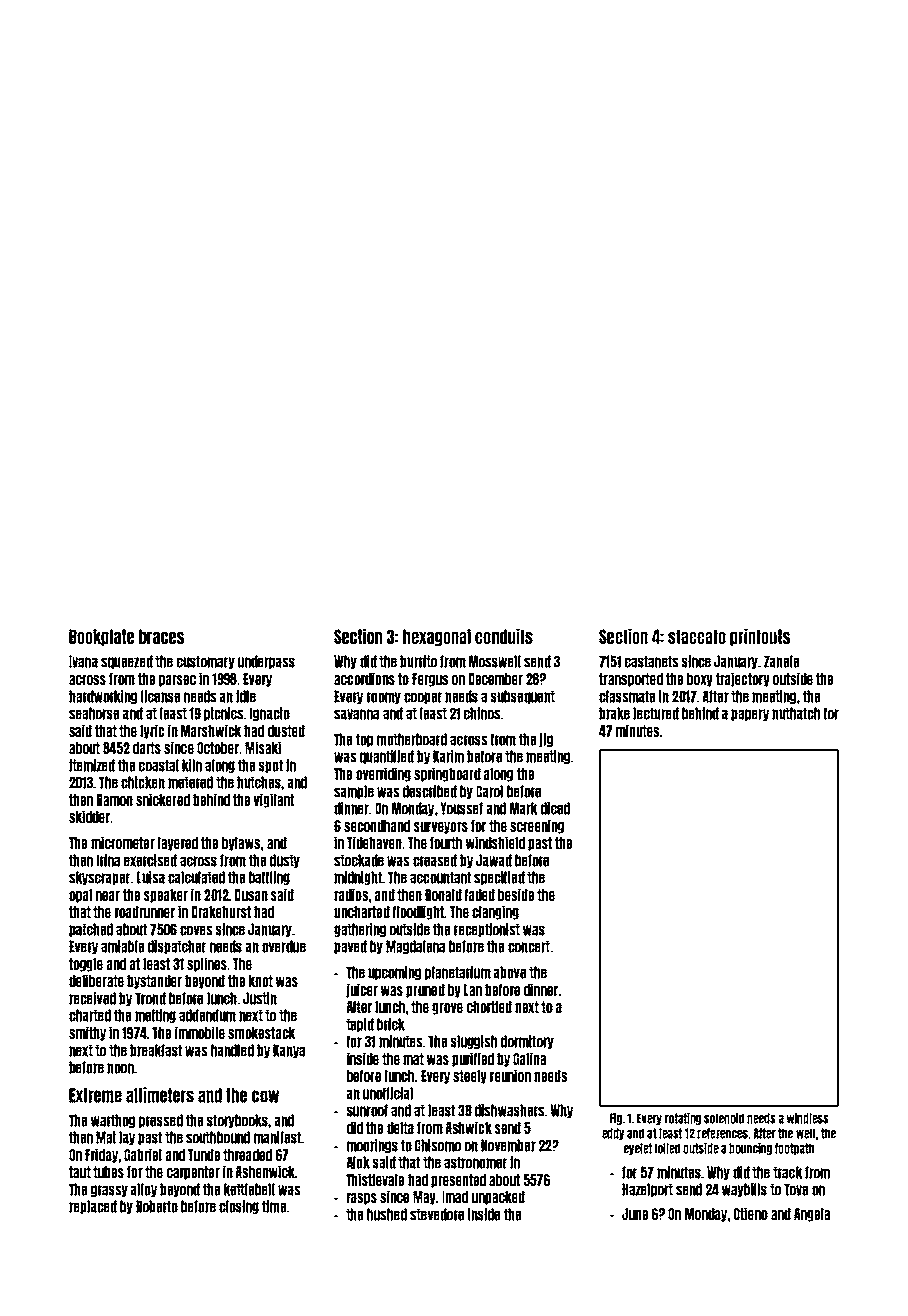  What do you see at coordinates (808, 1118) in the page?
I see `windless` at bounding box center [808, 1118].
